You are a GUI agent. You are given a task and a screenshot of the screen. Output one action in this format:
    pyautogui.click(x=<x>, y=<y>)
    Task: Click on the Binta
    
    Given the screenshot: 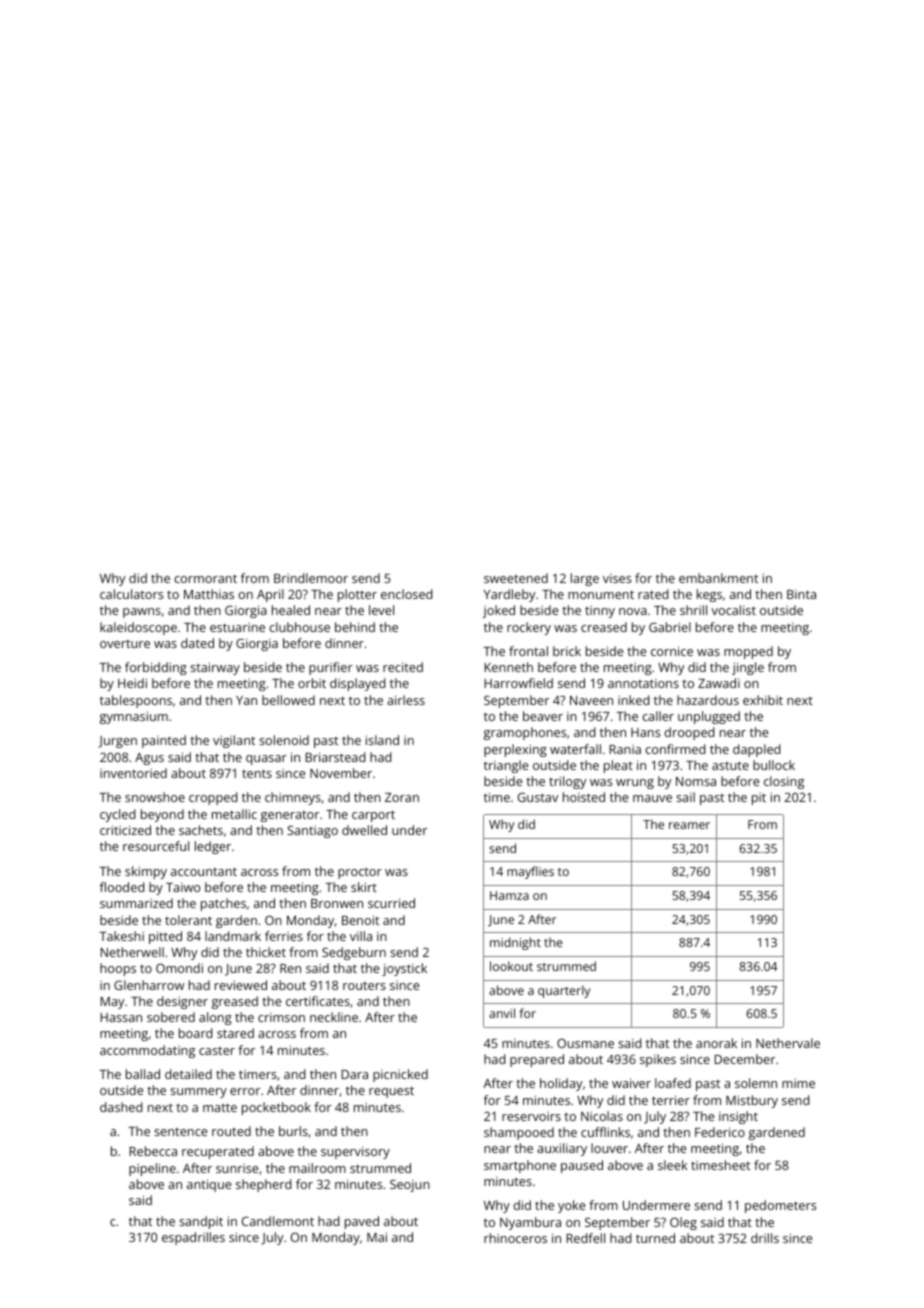 What is the action you would take?
    pyautogui.click(x=801, y=594)
